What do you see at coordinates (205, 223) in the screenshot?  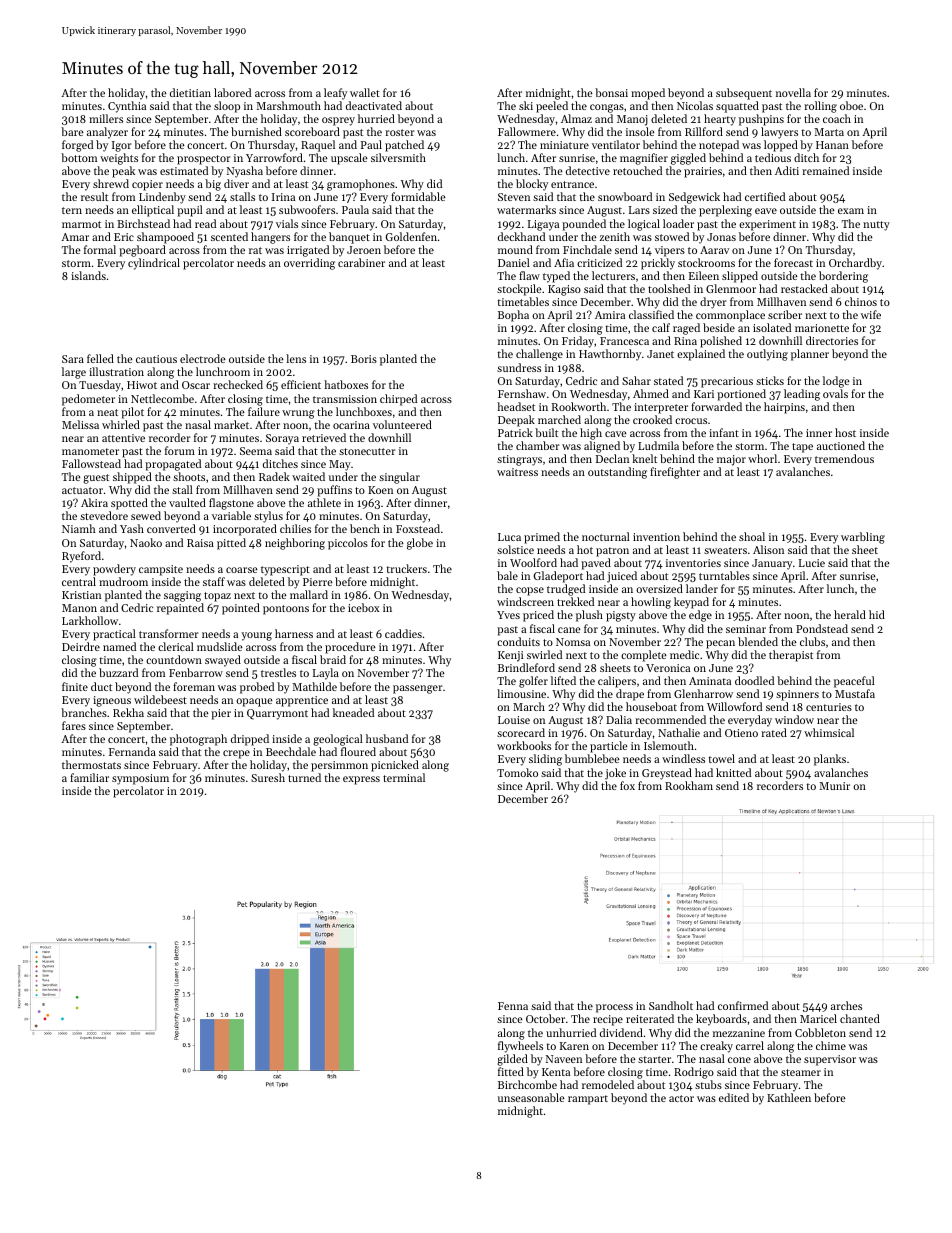 I see `read` at bounding box center [205, 223].
